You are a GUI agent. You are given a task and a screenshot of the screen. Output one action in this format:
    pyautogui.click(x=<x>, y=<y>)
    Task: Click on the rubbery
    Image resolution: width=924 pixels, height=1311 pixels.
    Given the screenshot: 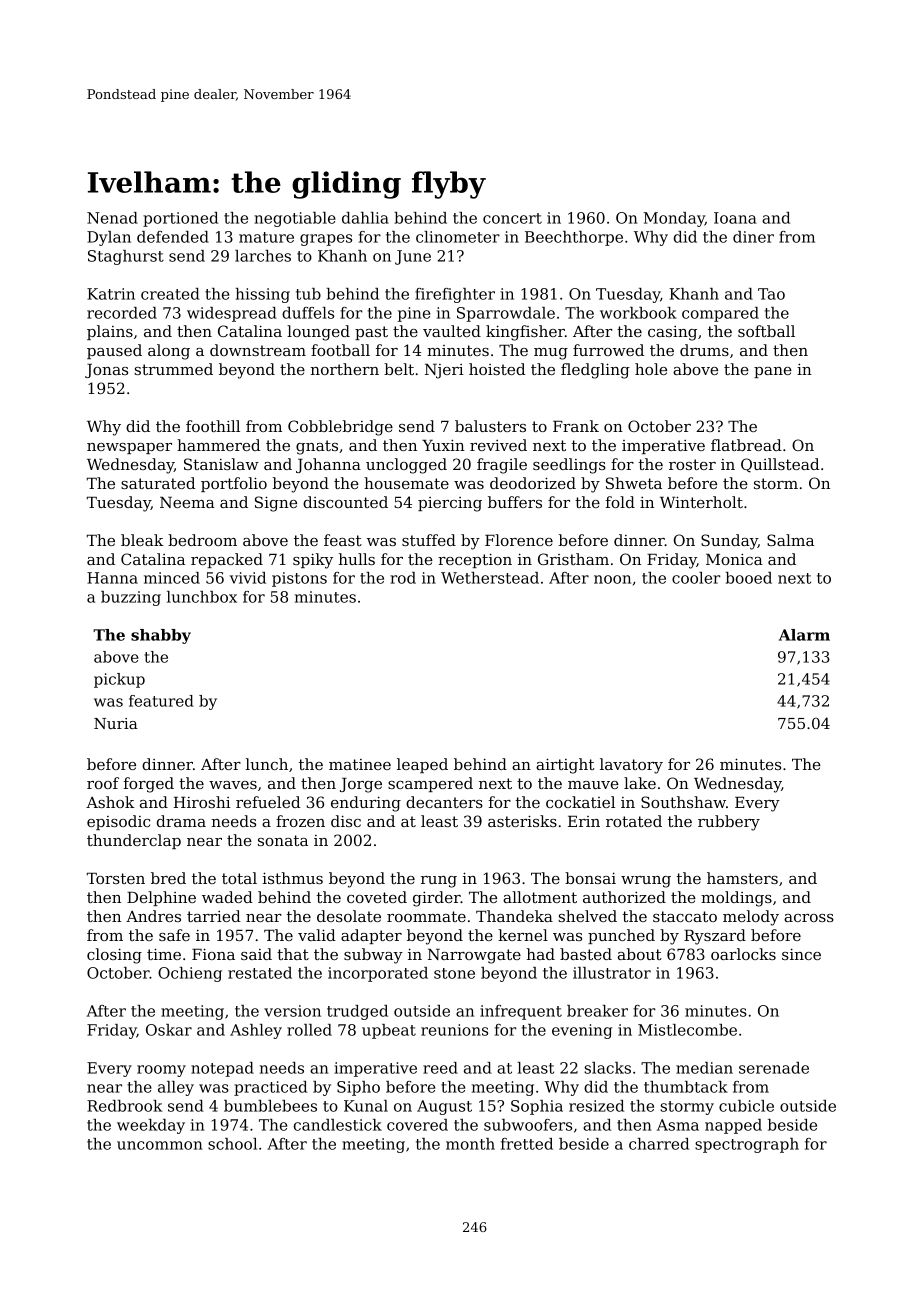 What is the action you would take?
    pyautogui.click(x=729, y=823)
